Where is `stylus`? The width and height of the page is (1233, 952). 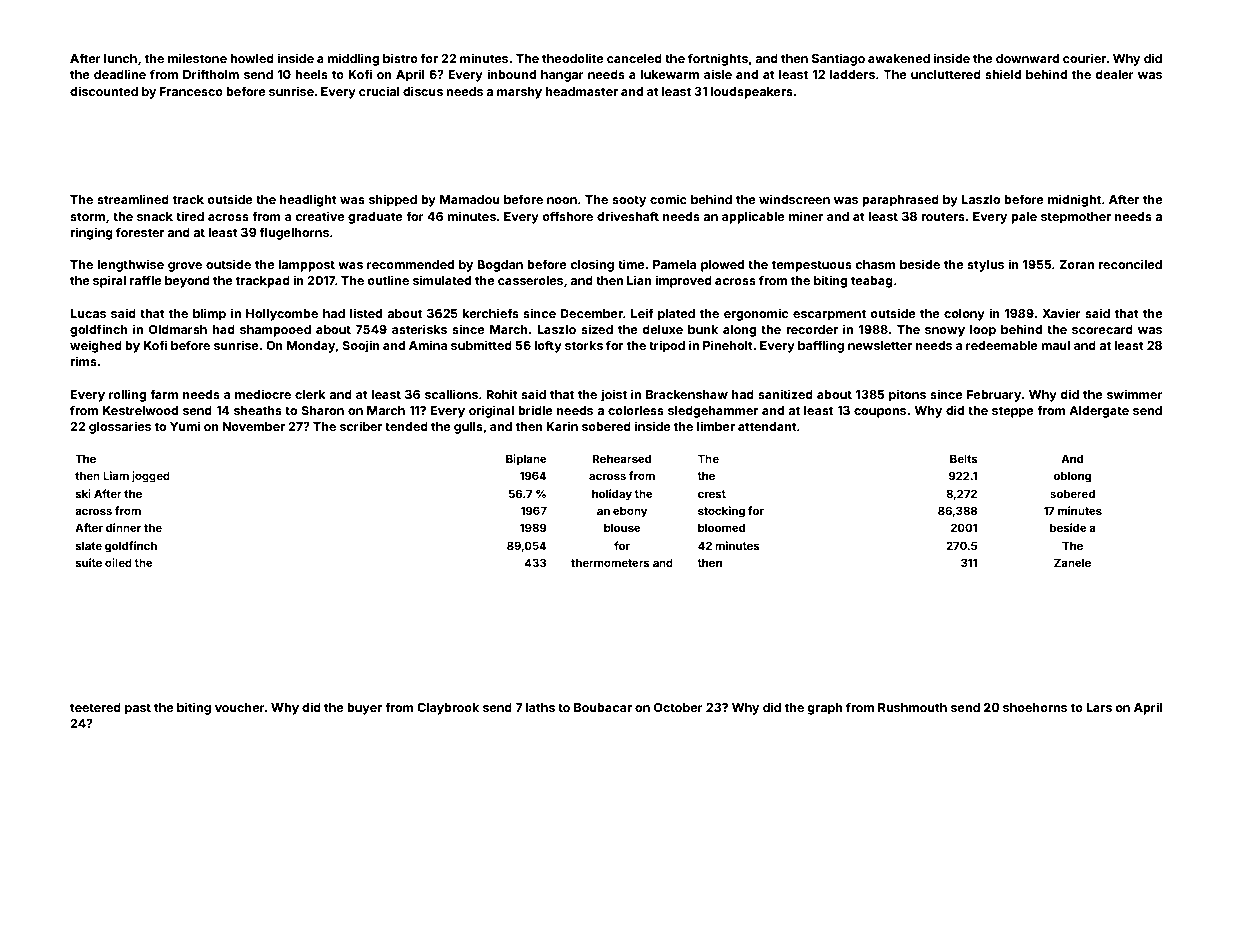 stylus is located at coordinates (985, 266).
